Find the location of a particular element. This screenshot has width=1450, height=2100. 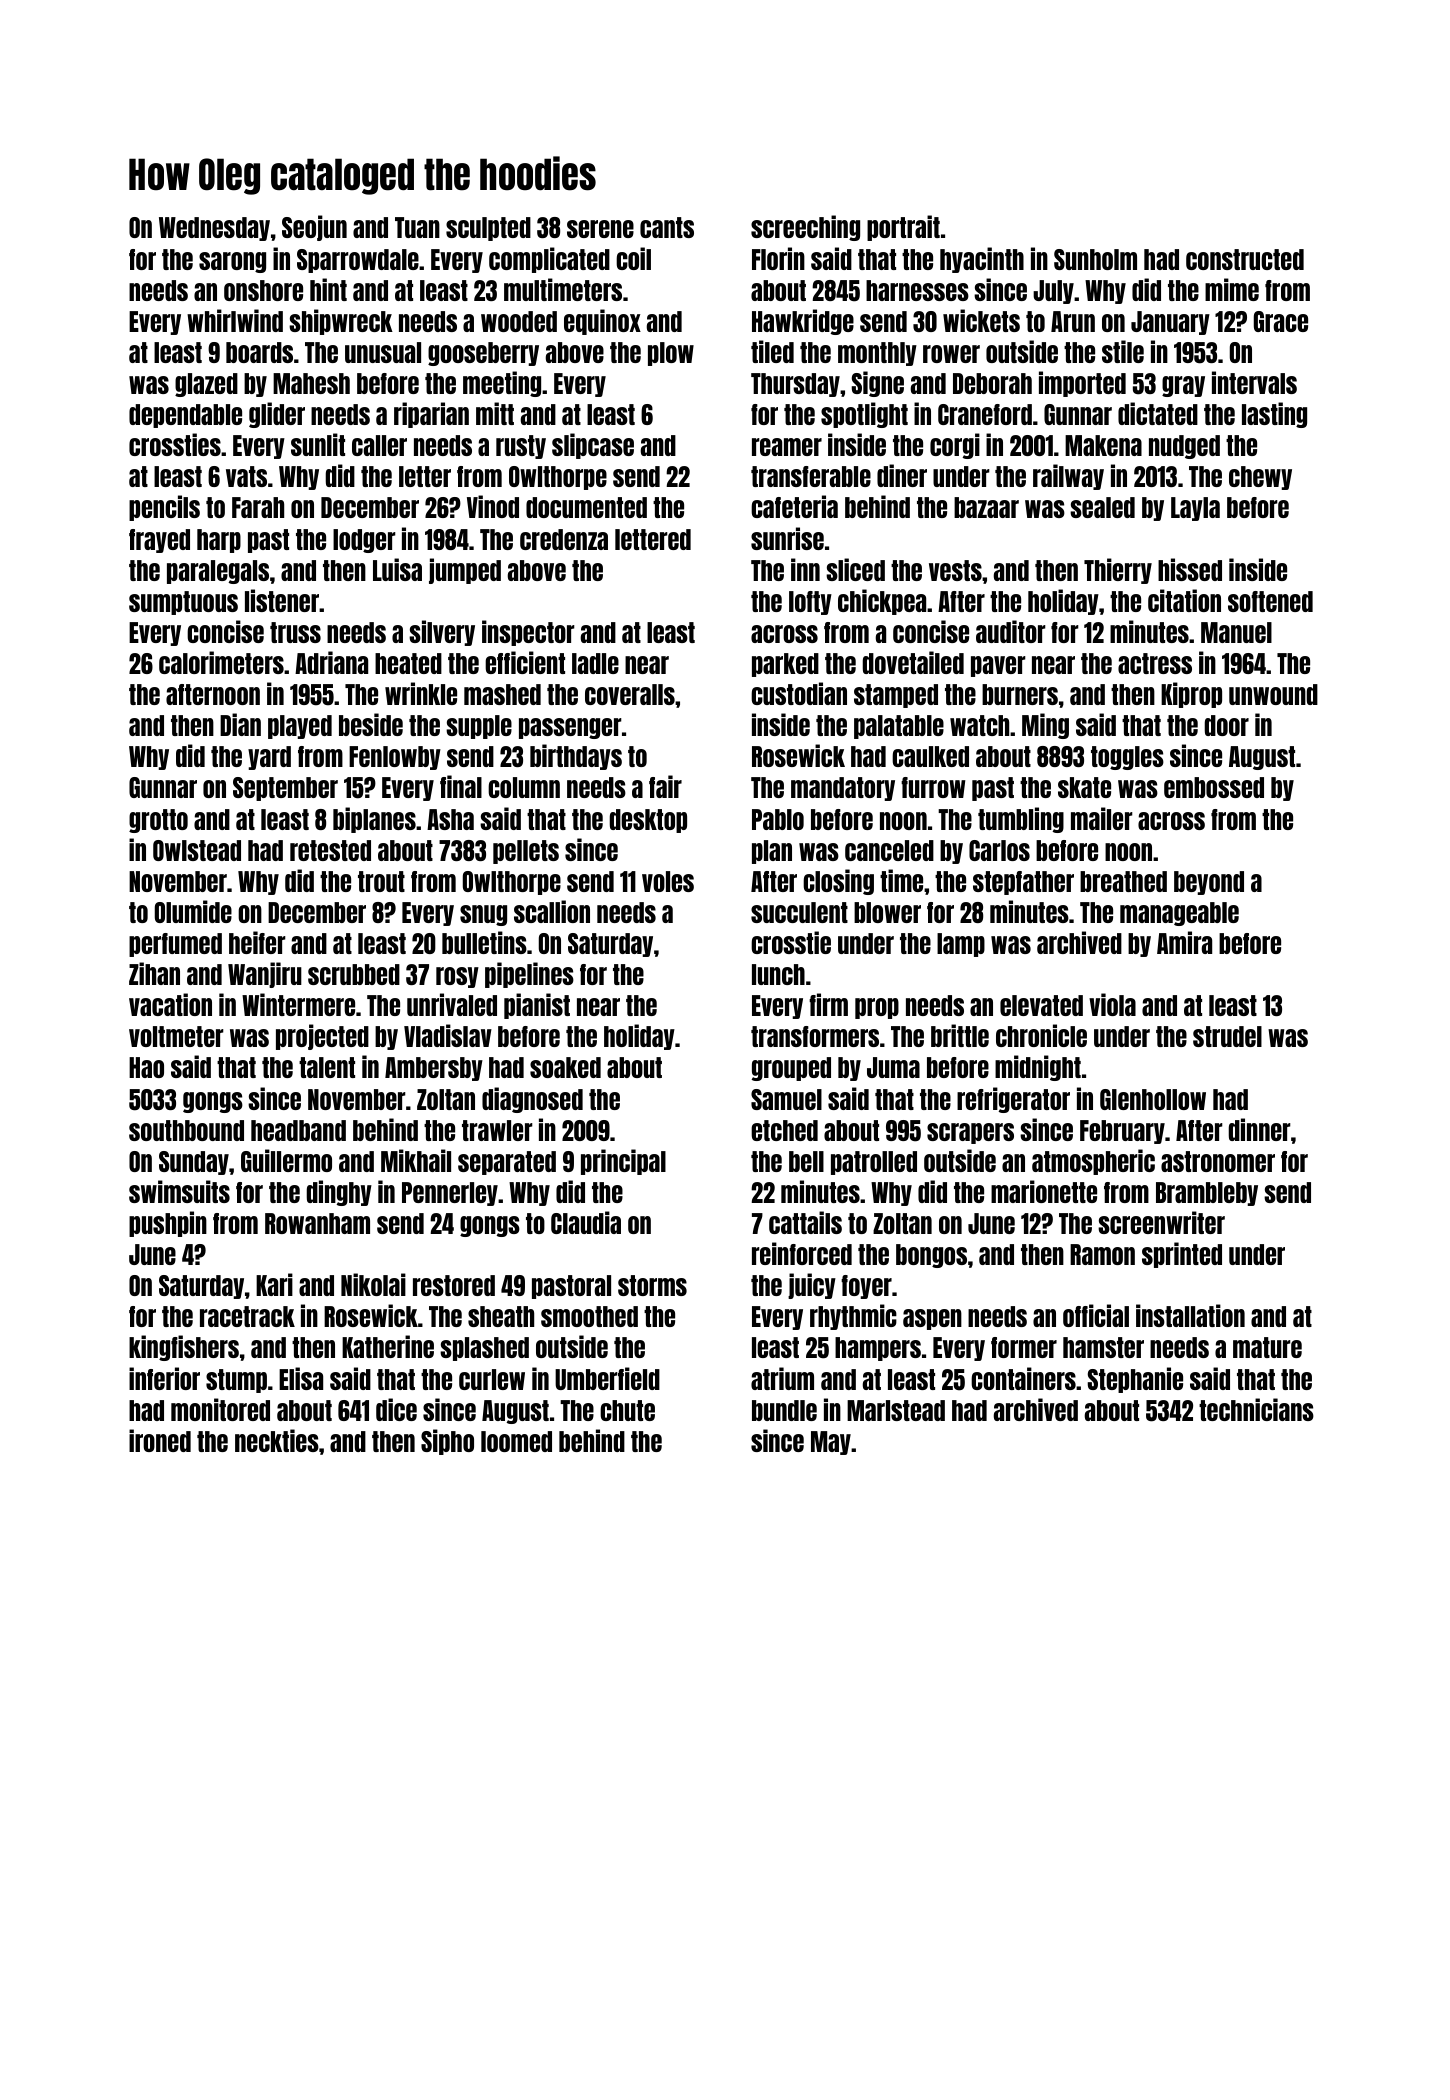

mashed is located at coordinates (502, 694).
